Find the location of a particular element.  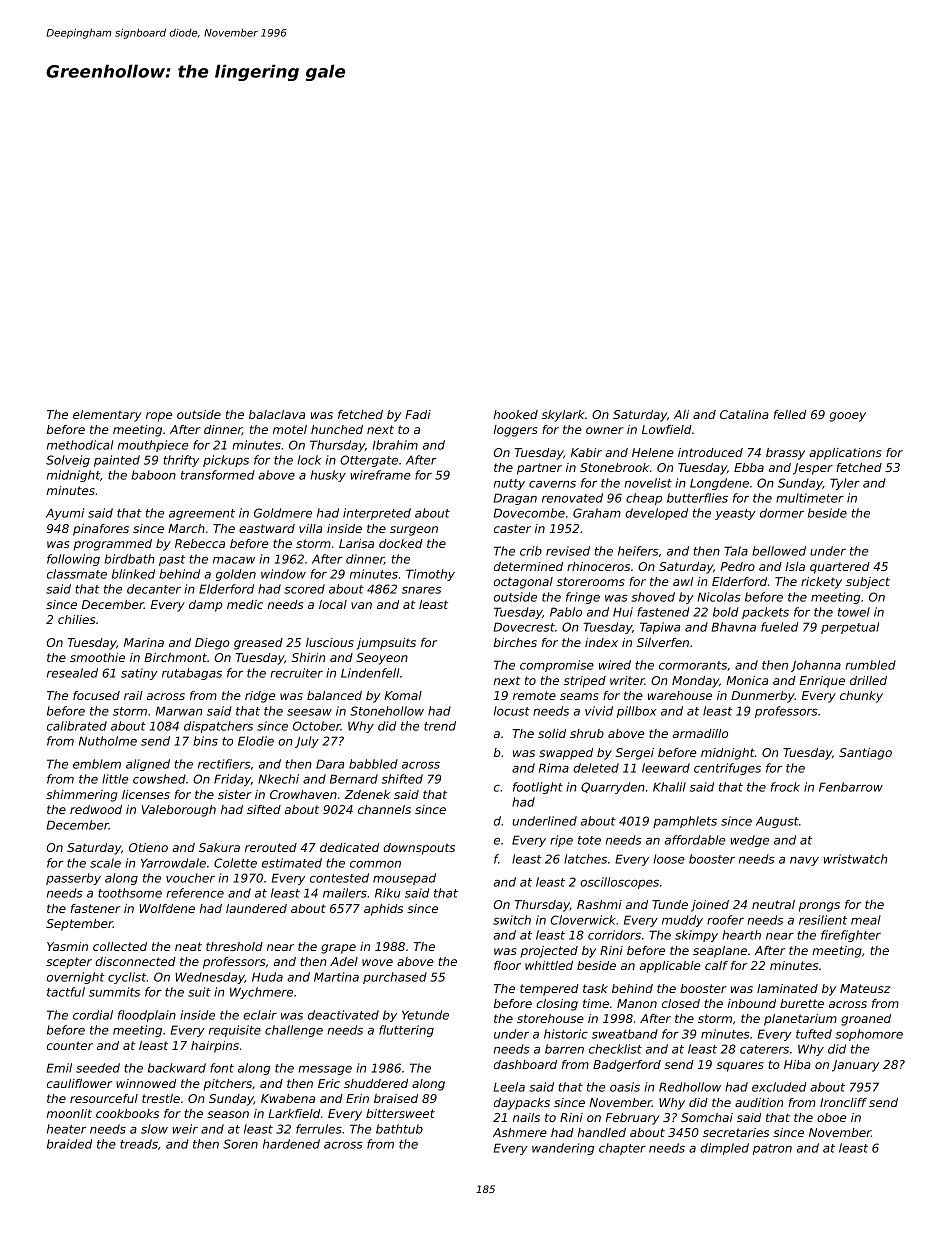

perpetual is located at coordinates (850, 628).
